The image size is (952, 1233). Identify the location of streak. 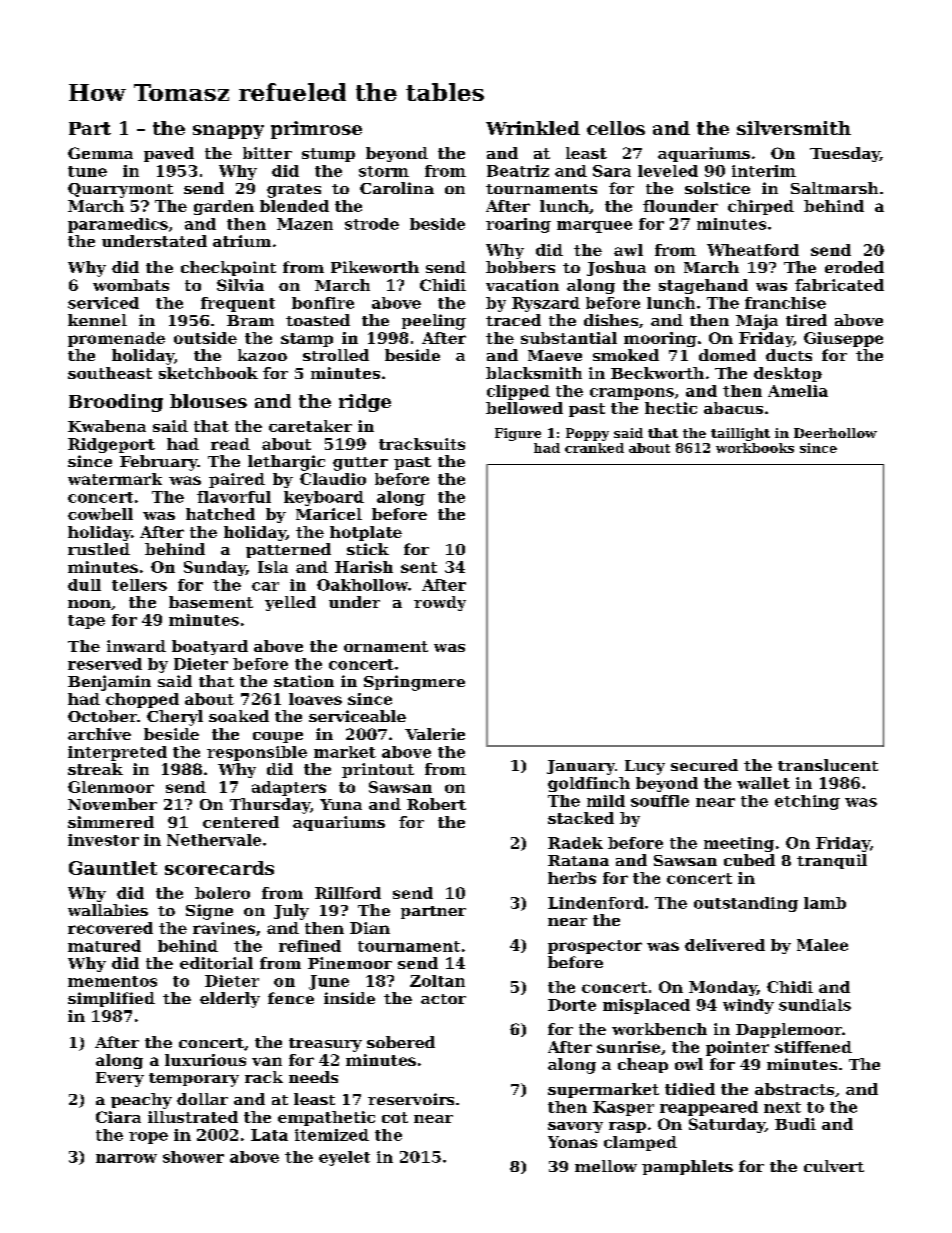
(95, 769).
